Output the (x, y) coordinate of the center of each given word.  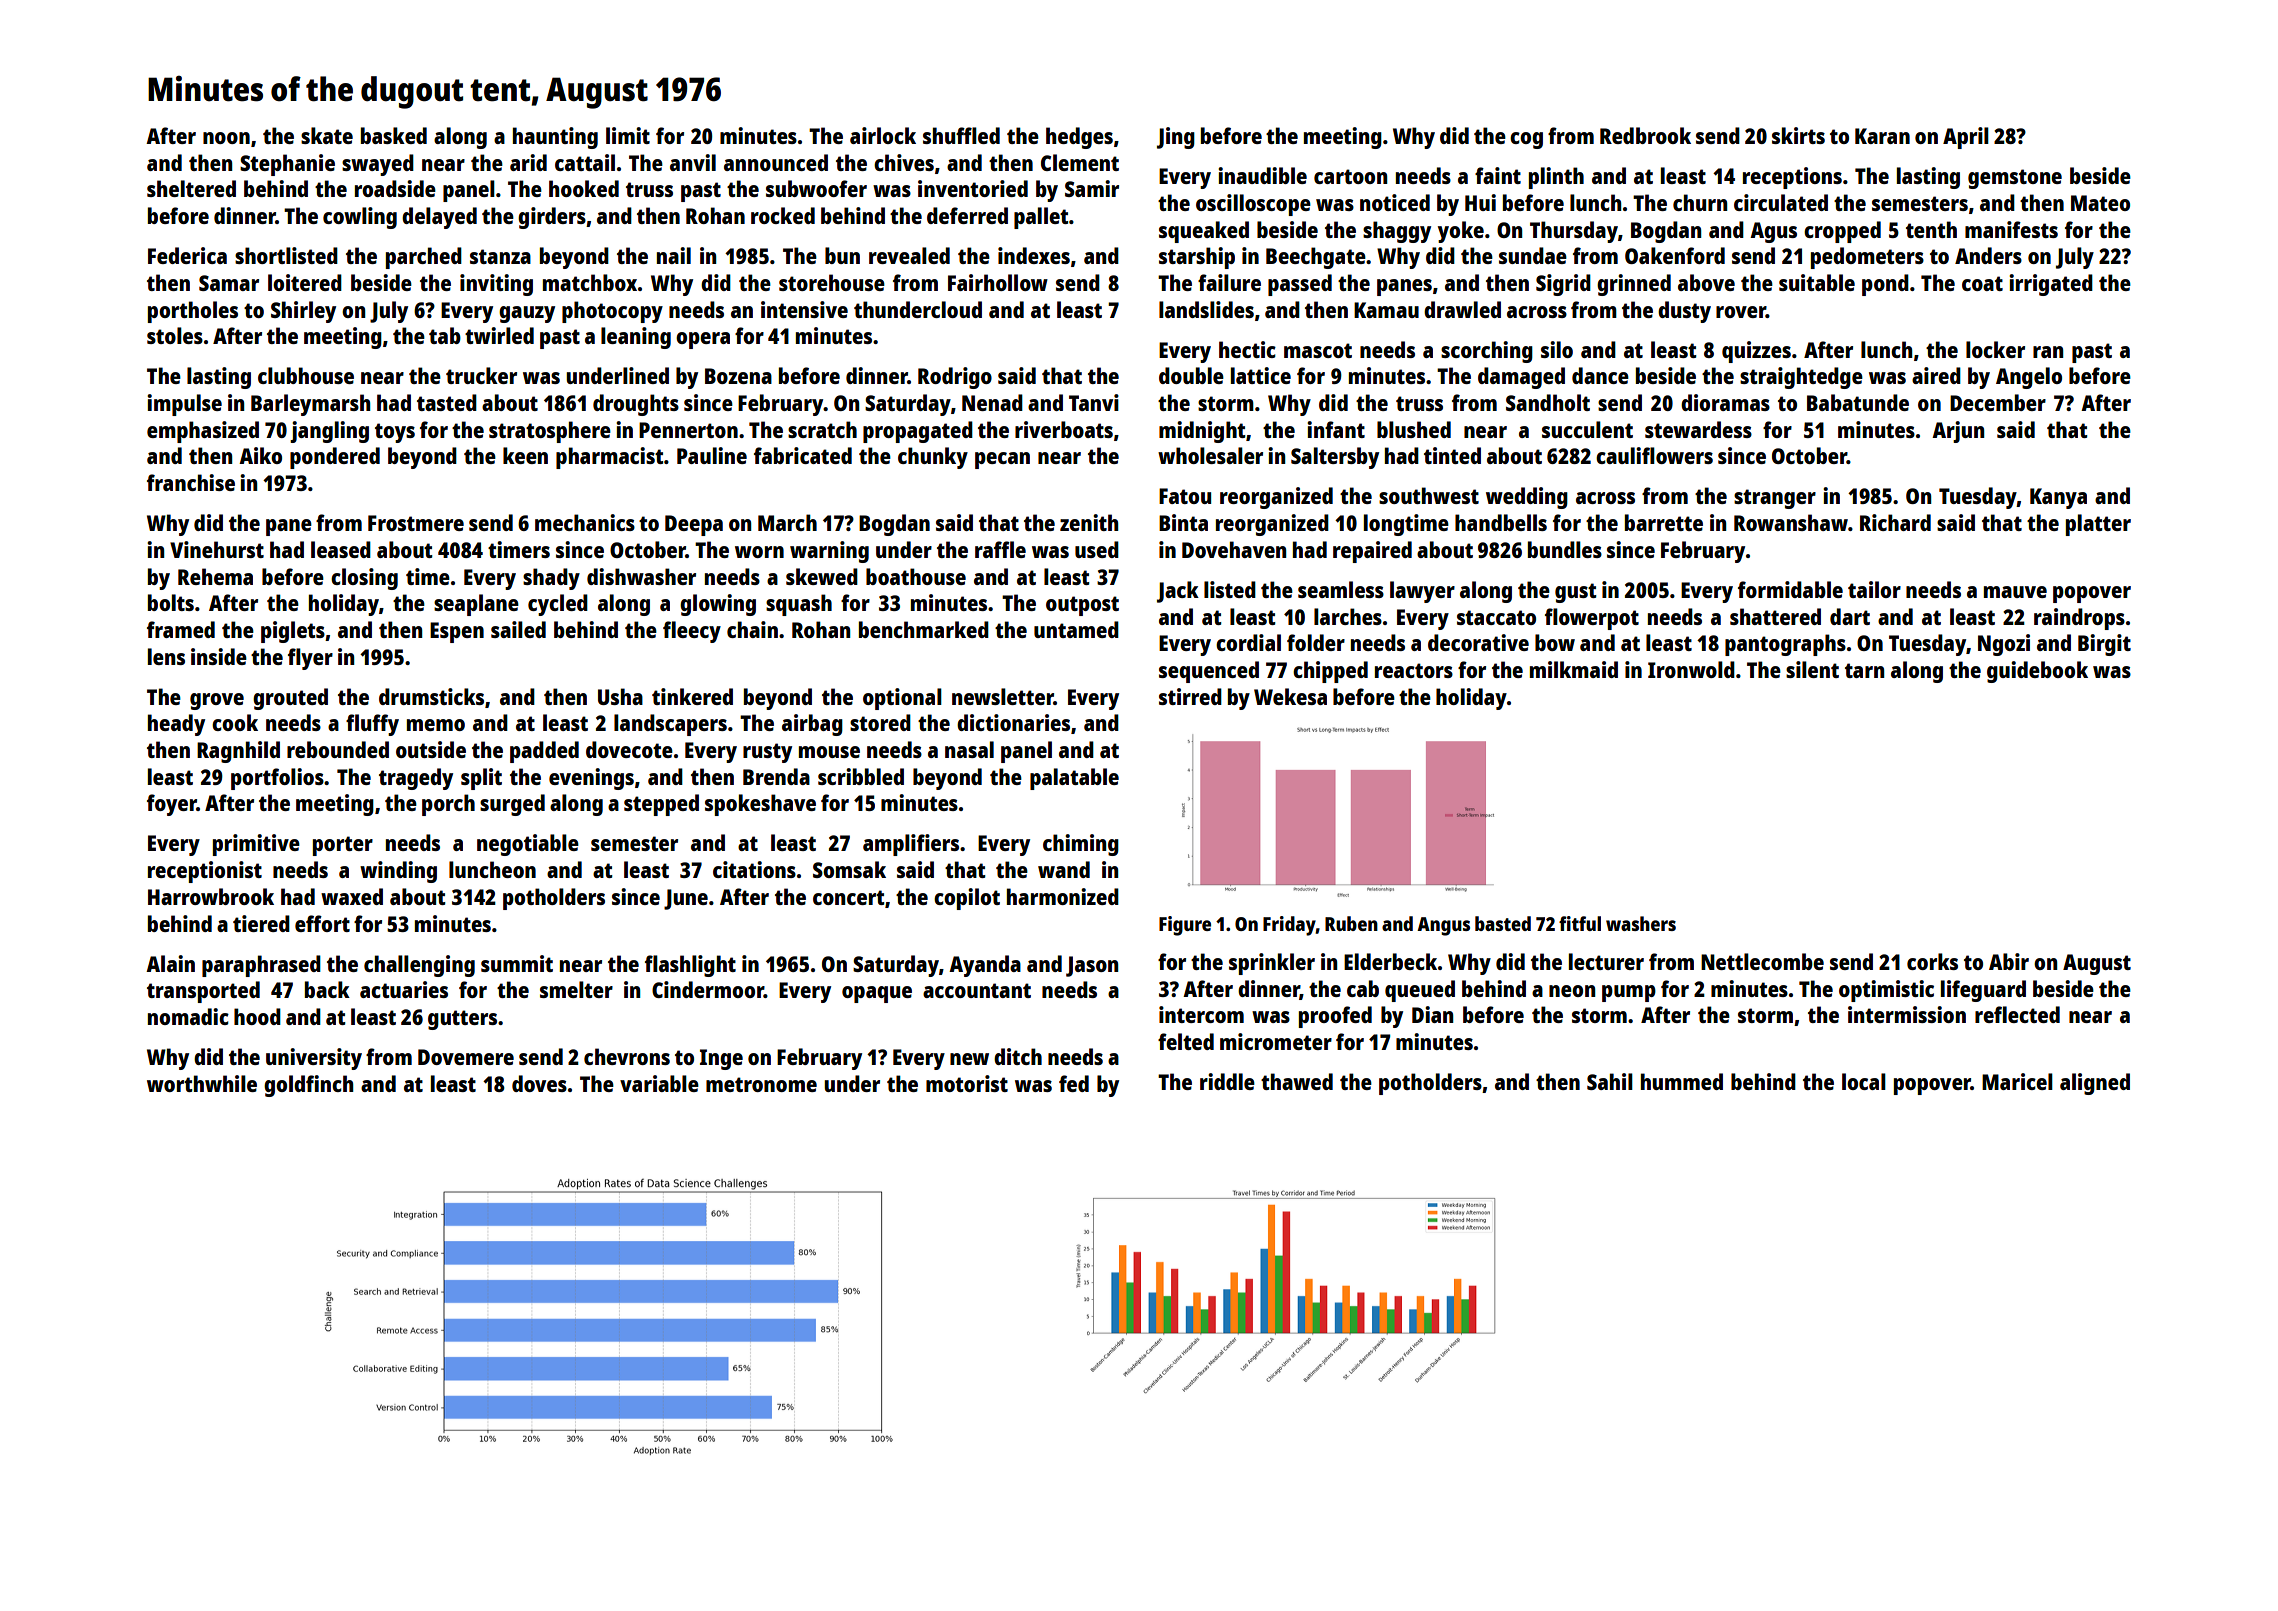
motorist (967, 1083)
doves (539, 1083)
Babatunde (1858, 402)
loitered (305, 282)
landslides (1206, 309)
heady (176, 725)
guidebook (2037, 672)
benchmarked (924, 629)
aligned (2095, 1084)
